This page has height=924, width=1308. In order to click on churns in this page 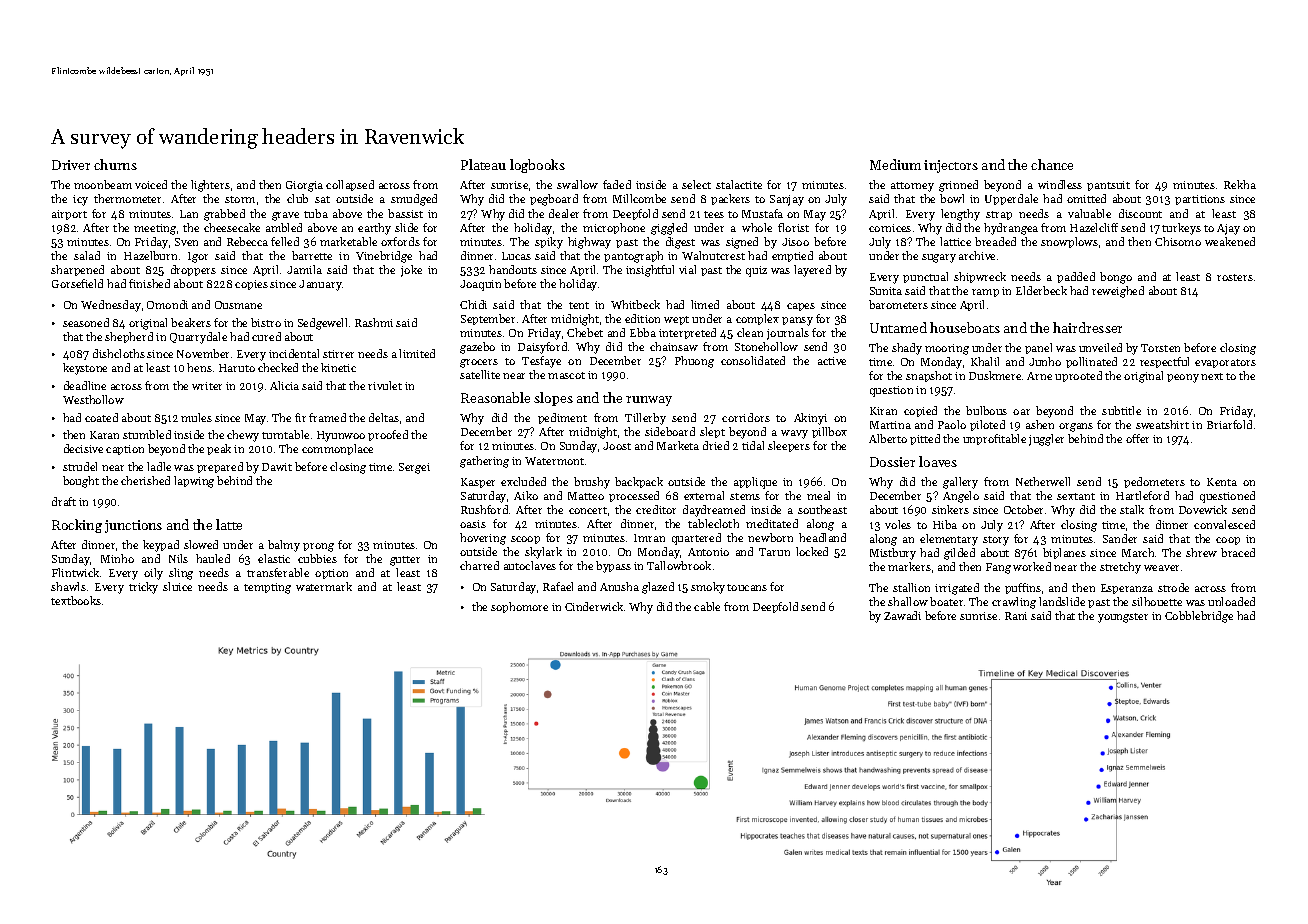, I will do `click(115, 164)`.
